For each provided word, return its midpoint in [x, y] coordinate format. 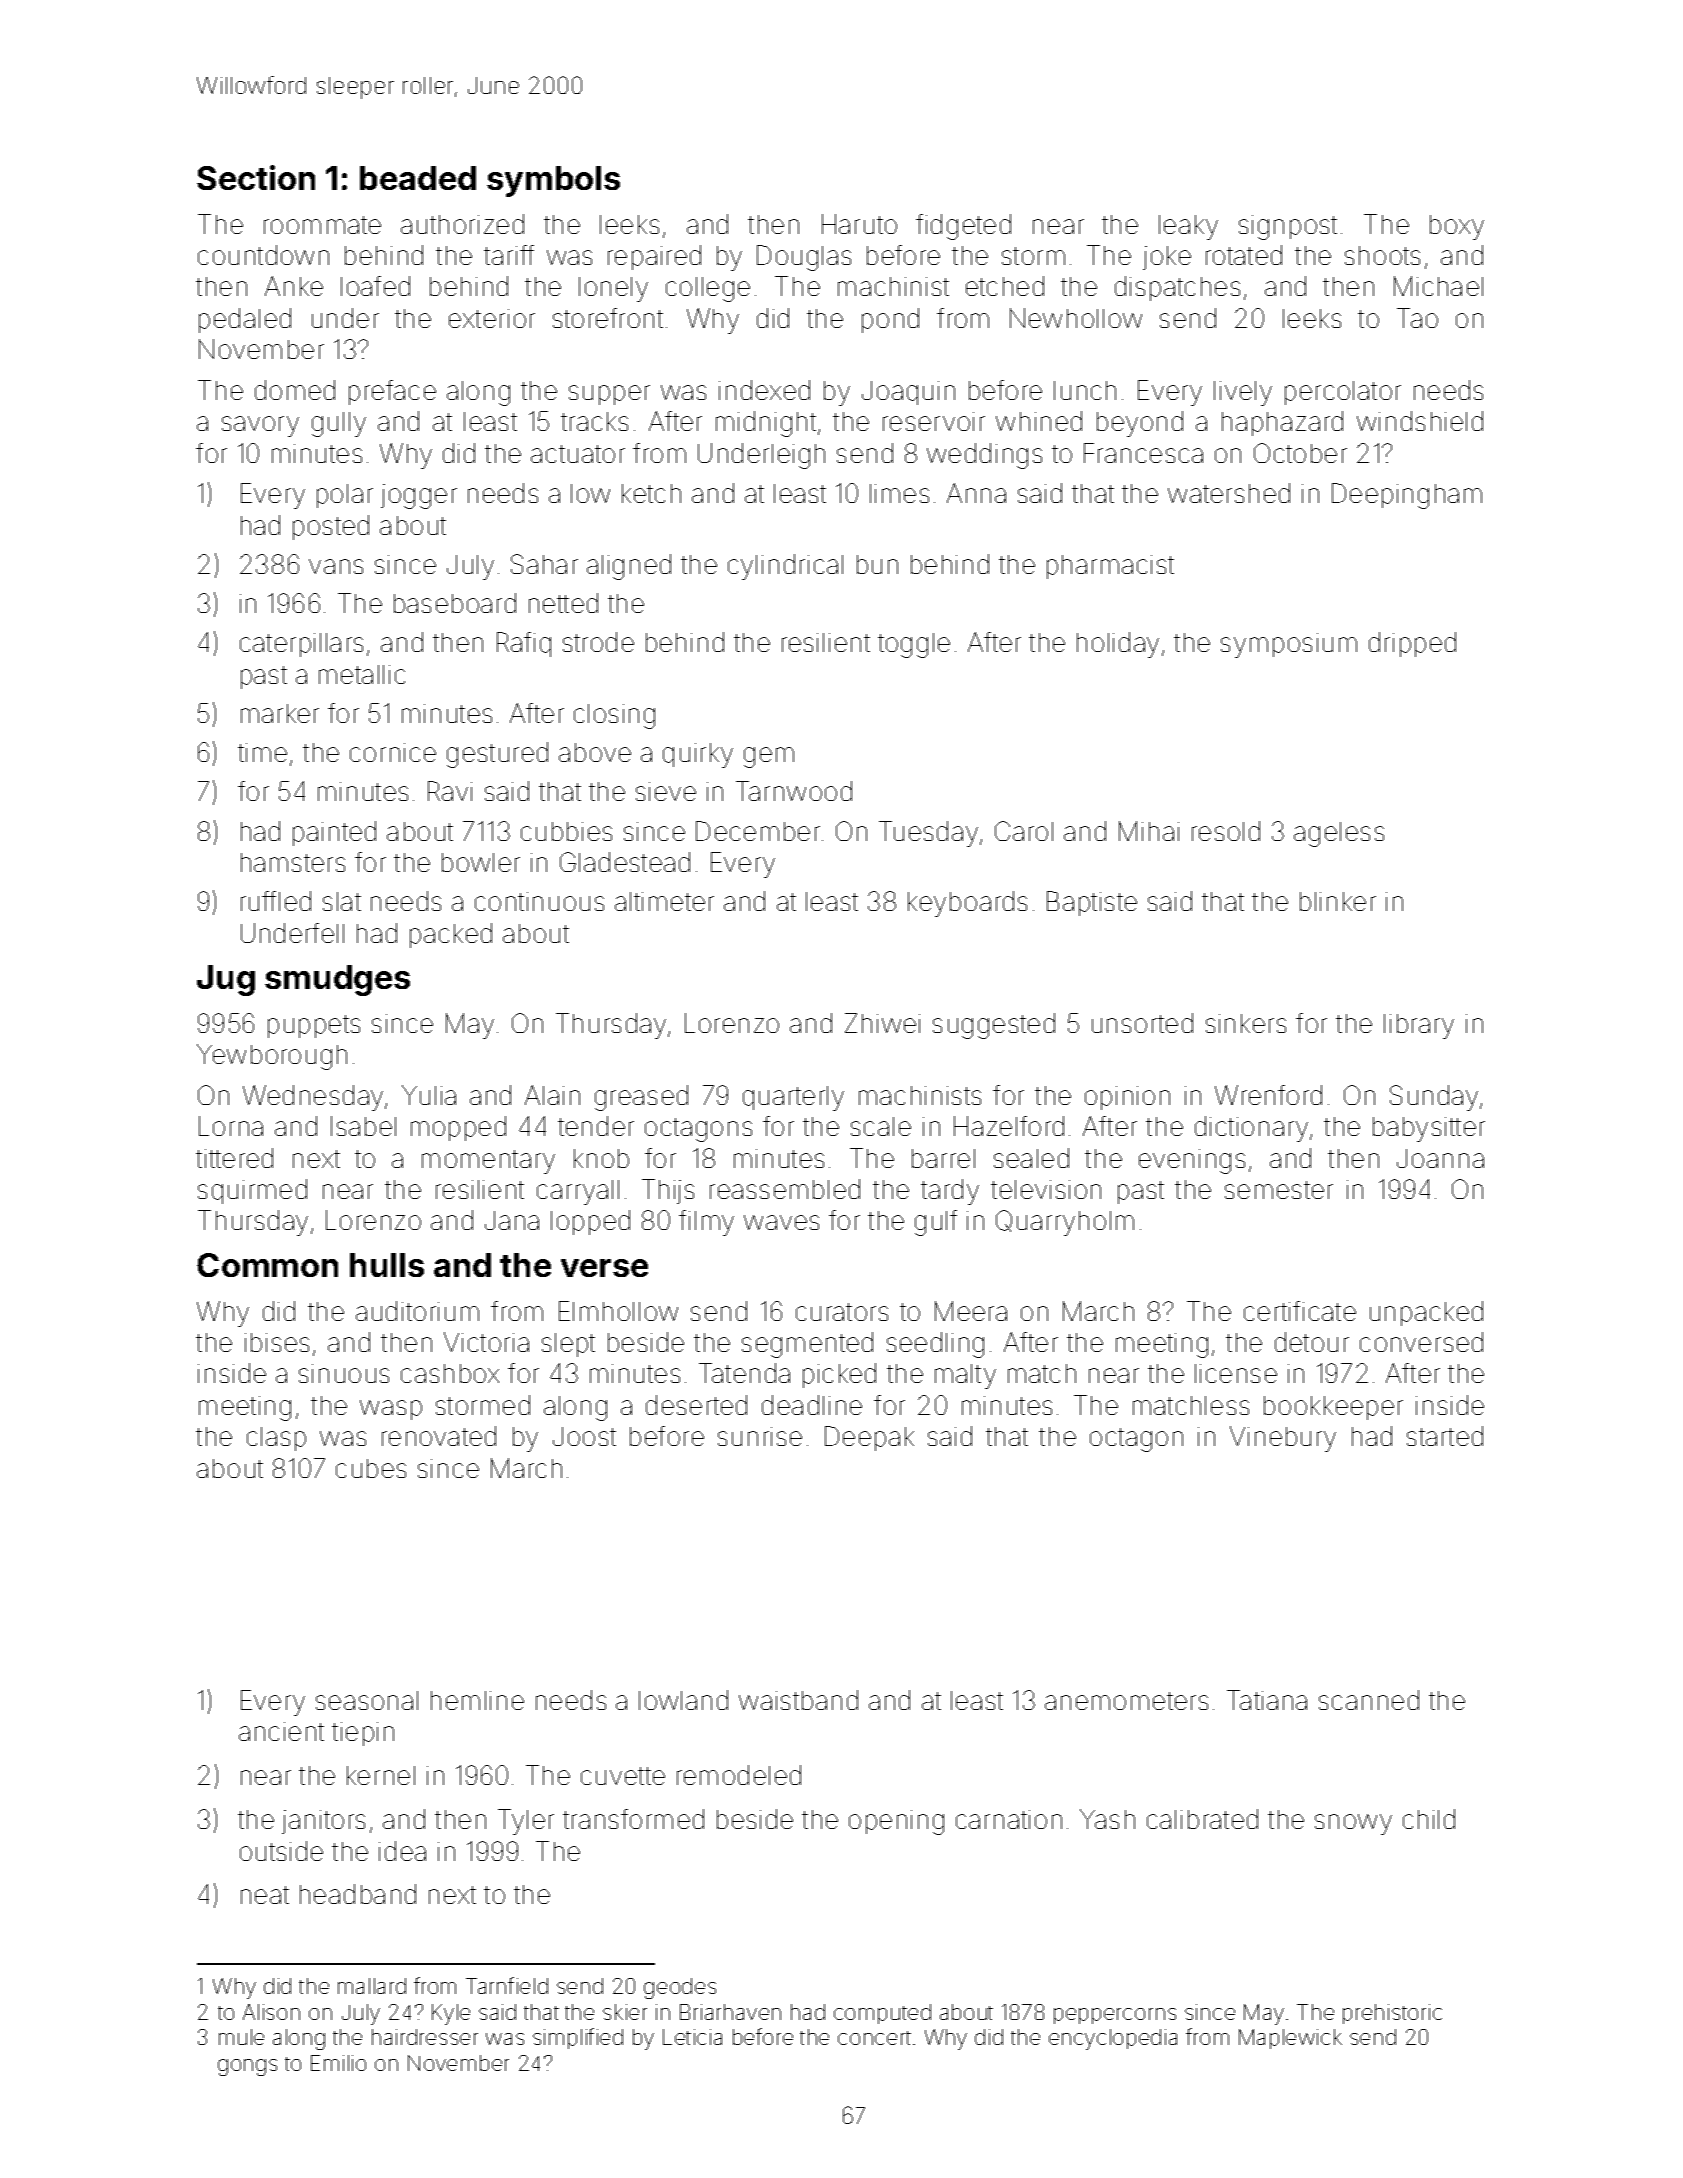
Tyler [526, 1822]
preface [392, 392]
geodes [680, 1988]
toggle [914, 645]
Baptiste [1092, 903]
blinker [1338, 901]
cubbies [566, 831]
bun [877, 564]
